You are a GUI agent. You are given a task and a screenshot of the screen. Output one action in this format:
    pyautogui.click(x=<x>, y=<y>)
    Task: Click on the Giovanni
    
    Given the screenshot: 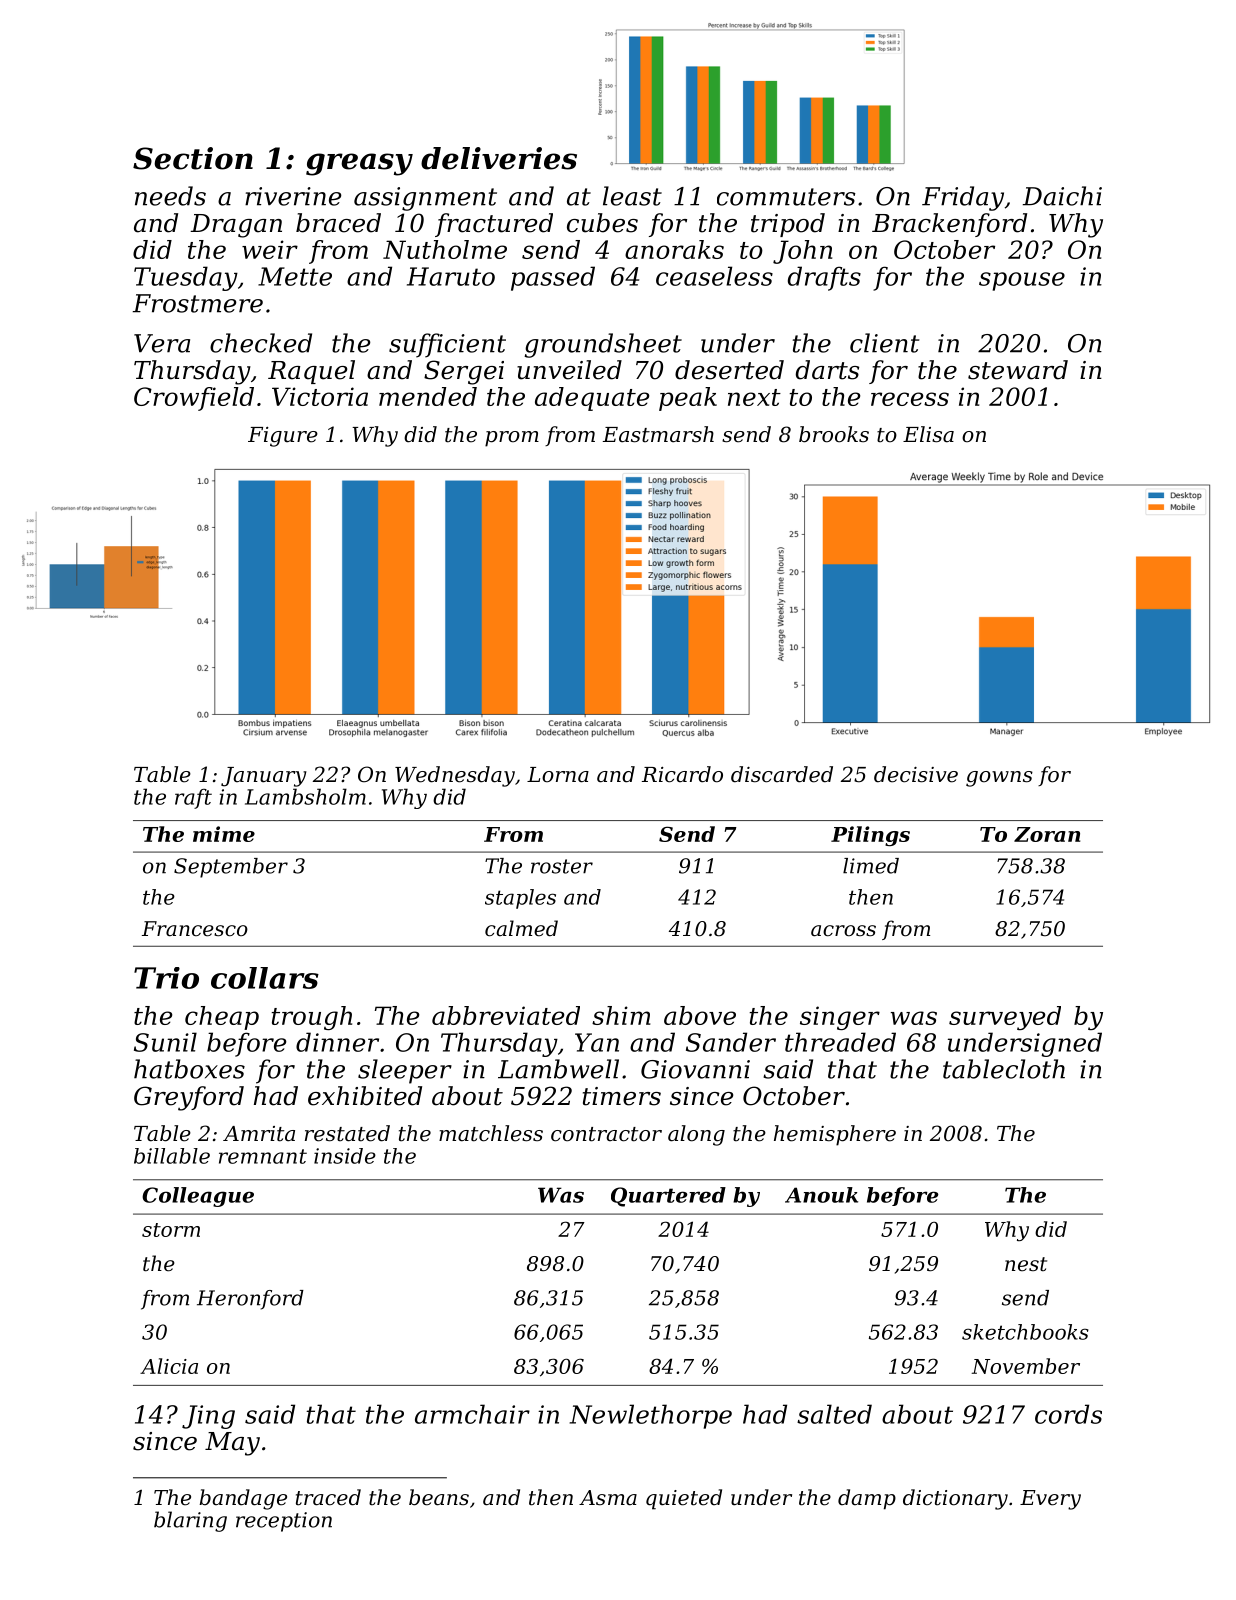 What is the action you would take?
    pyautogui.click(x=695, y=1069)
